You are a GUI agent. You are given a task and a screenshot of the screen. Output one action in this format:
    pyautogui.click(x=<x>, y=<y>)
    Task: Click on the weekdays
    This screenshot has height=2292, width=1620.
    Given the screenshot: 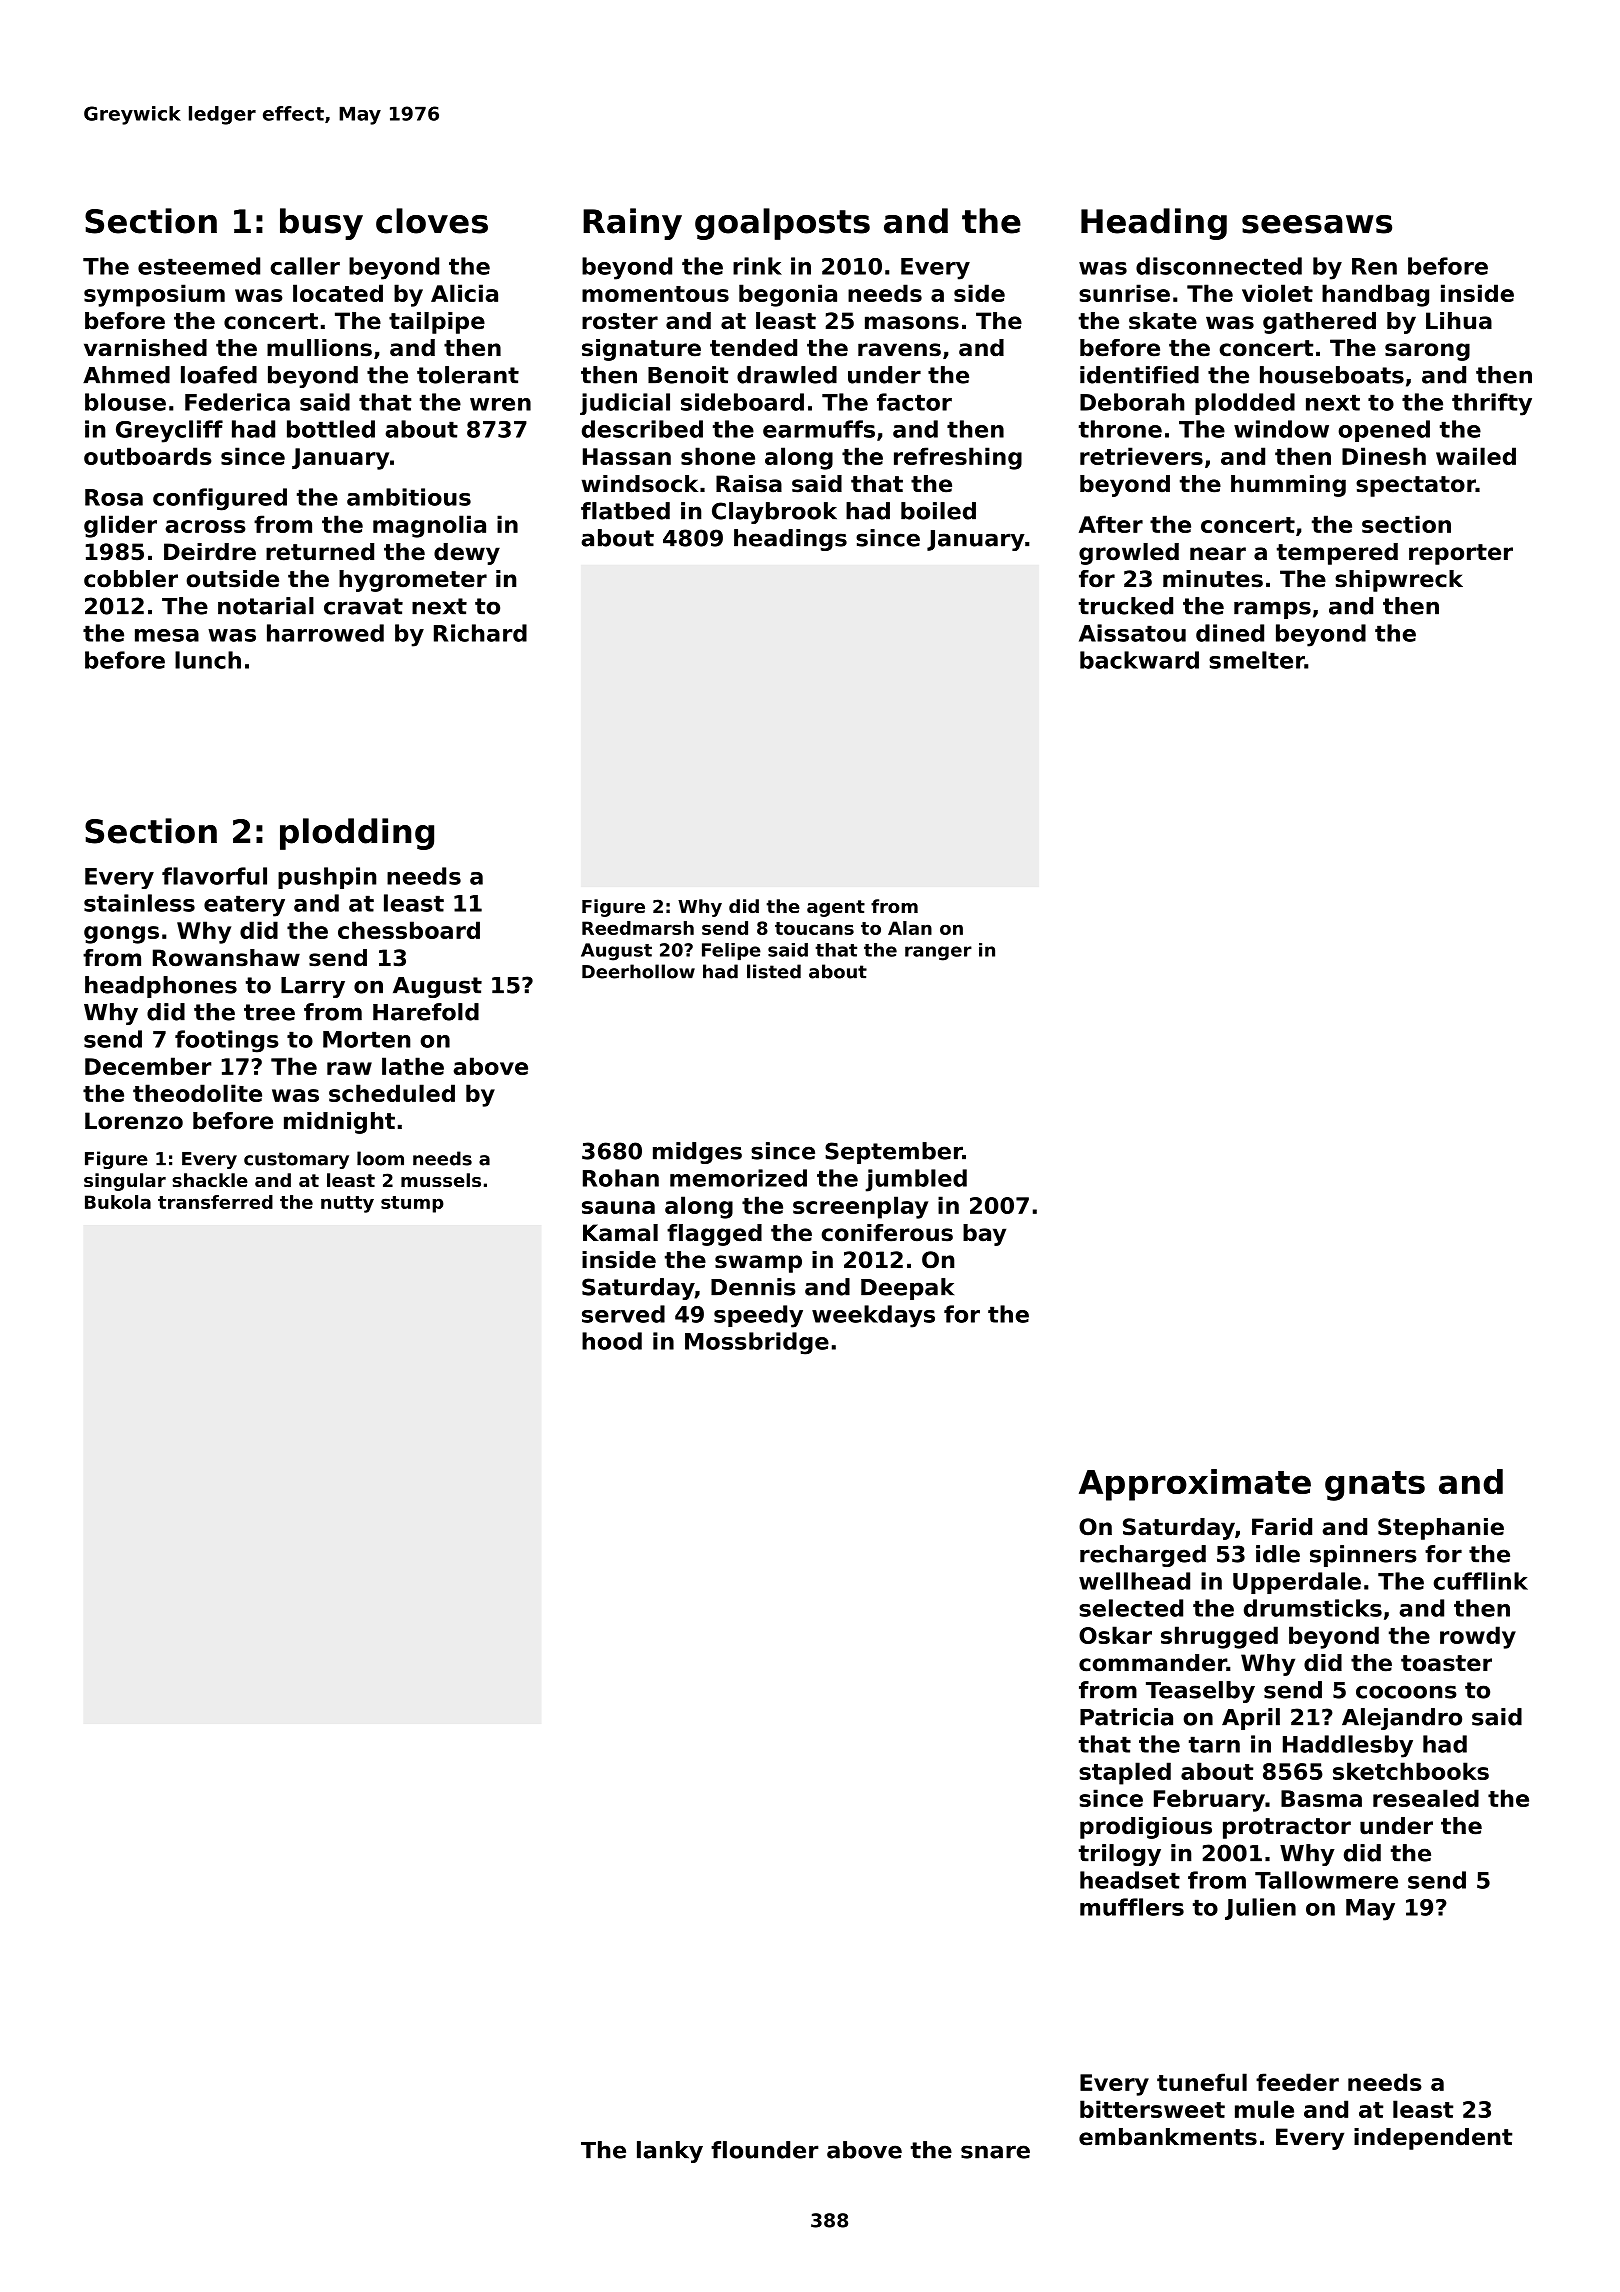 What is the action you would take?
    pyautogui.click(x=873, y=1316)
